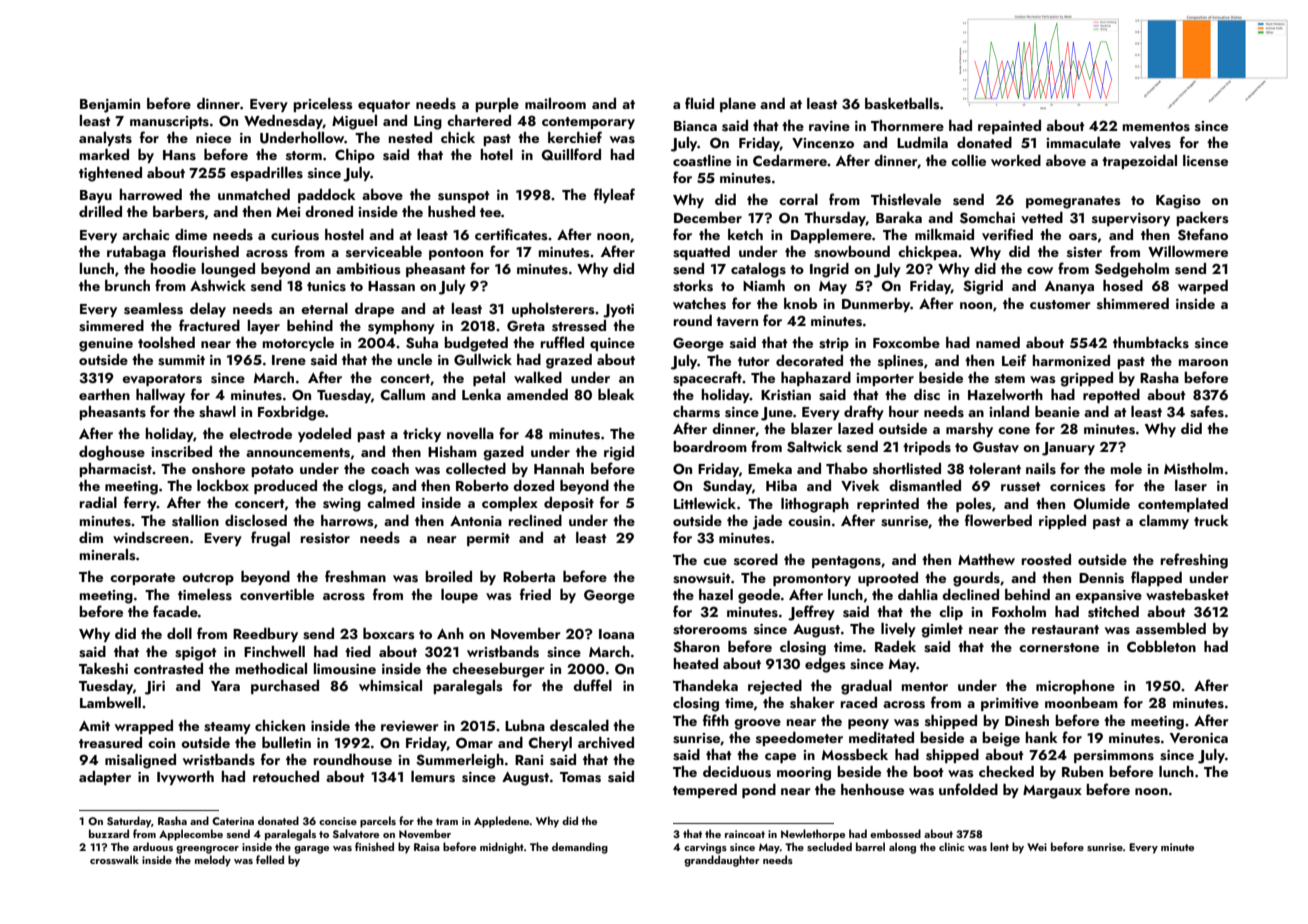  What do you see at coordinates (1060, 305) in the screenshot?
I see `customer` at bounding box center [1060, 305].
